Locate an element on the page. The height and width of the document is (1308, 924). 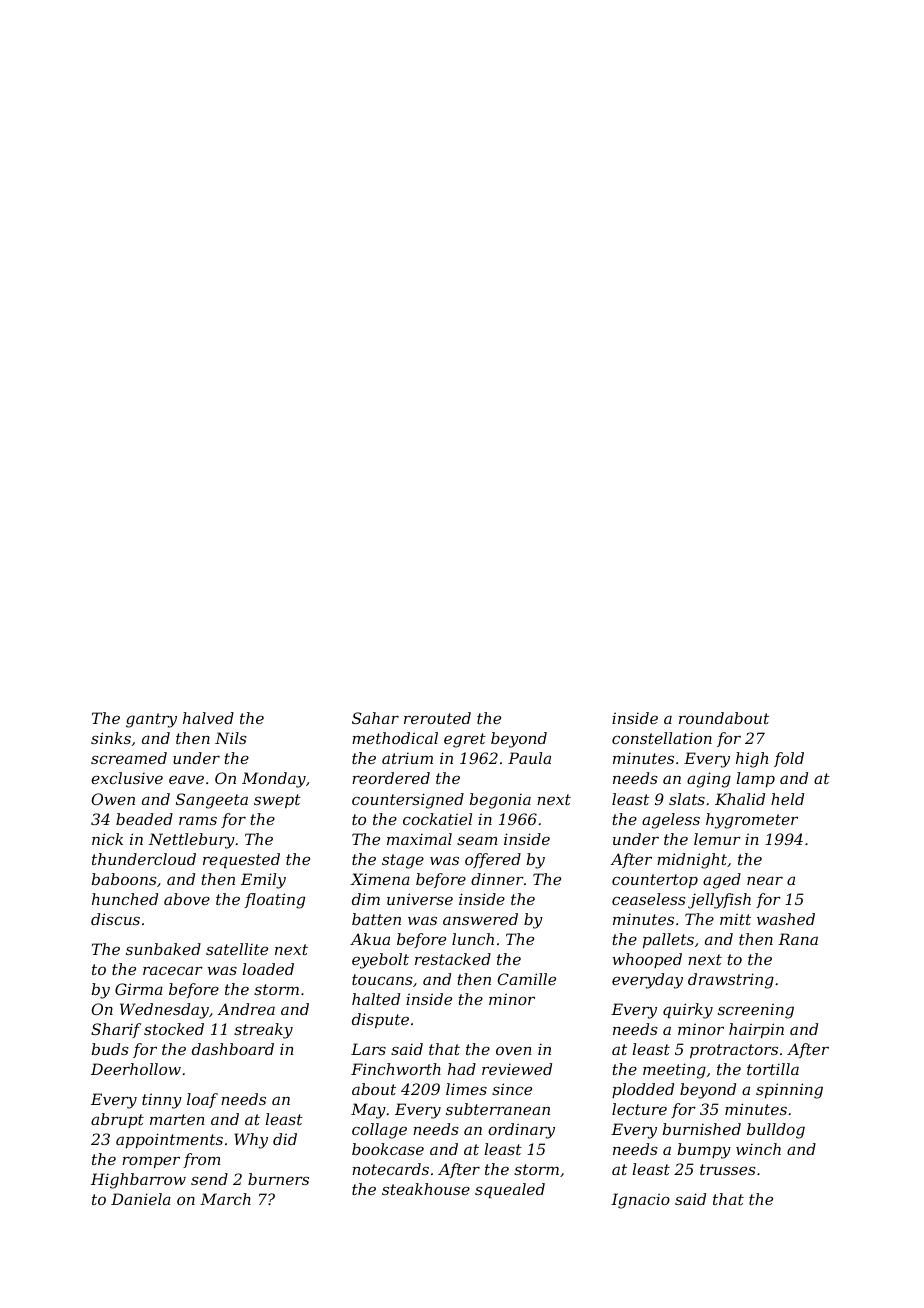
drawstring is located at coordinates (731, 981).
